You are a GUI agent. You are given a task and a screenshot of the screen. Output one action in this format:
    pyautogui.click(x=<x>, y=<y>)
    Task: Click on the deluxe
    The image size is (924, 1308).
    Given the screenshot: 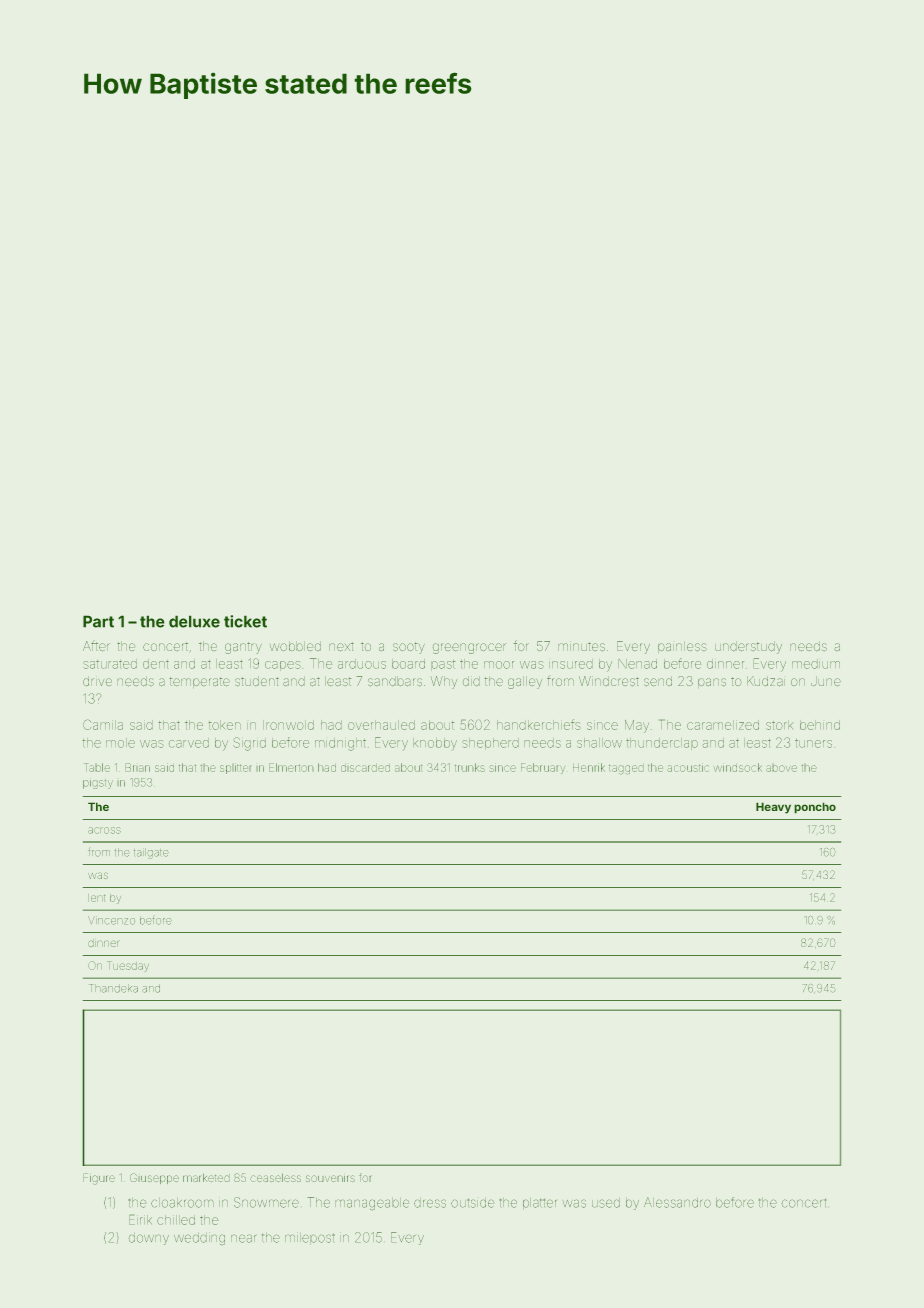 What is the action you would take?
    pyautogui.click(x=194, y=621)
